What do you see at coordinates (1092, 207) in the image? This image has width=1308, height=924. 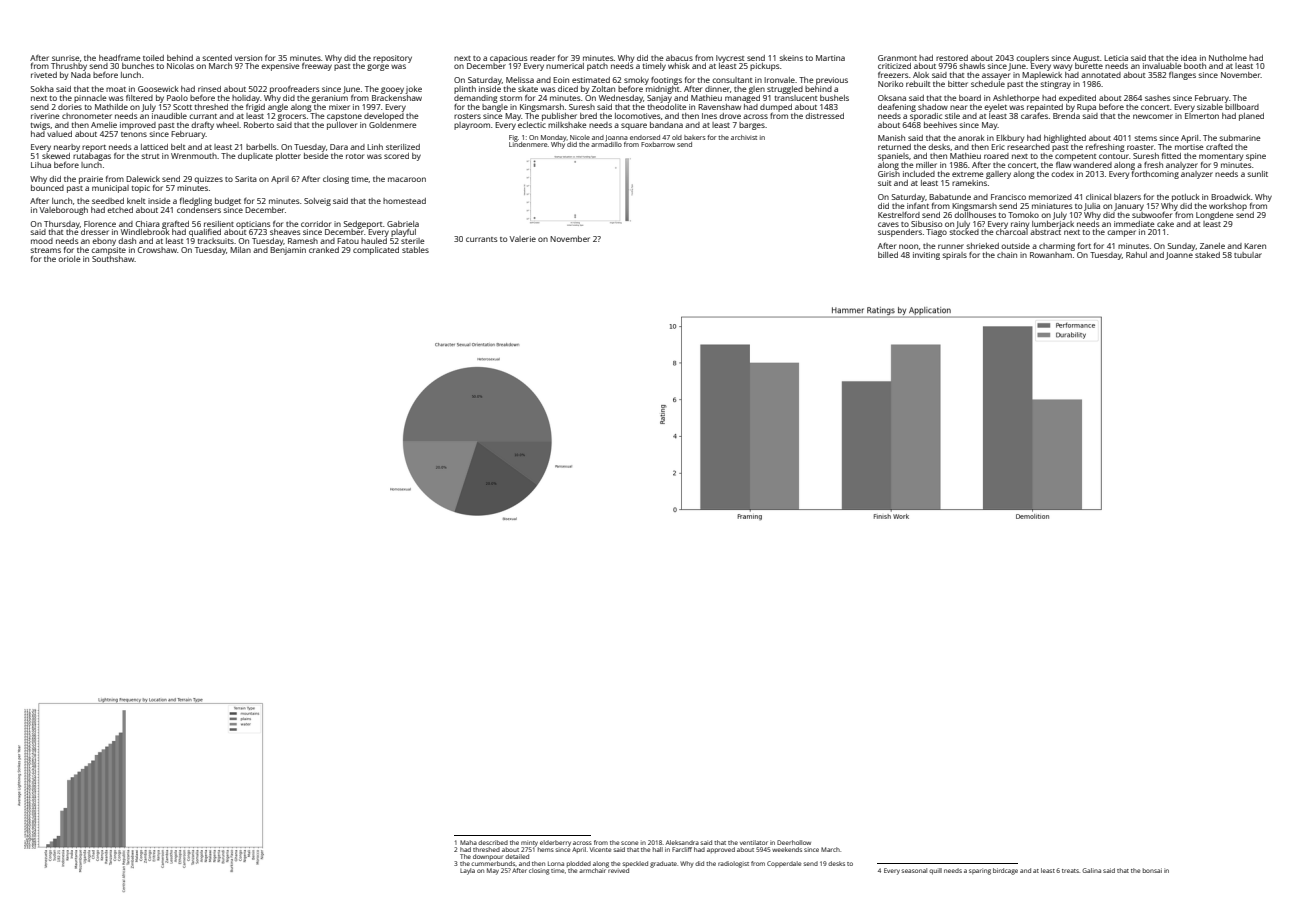 I see `Julia` at bounding box center [1092, 207].
